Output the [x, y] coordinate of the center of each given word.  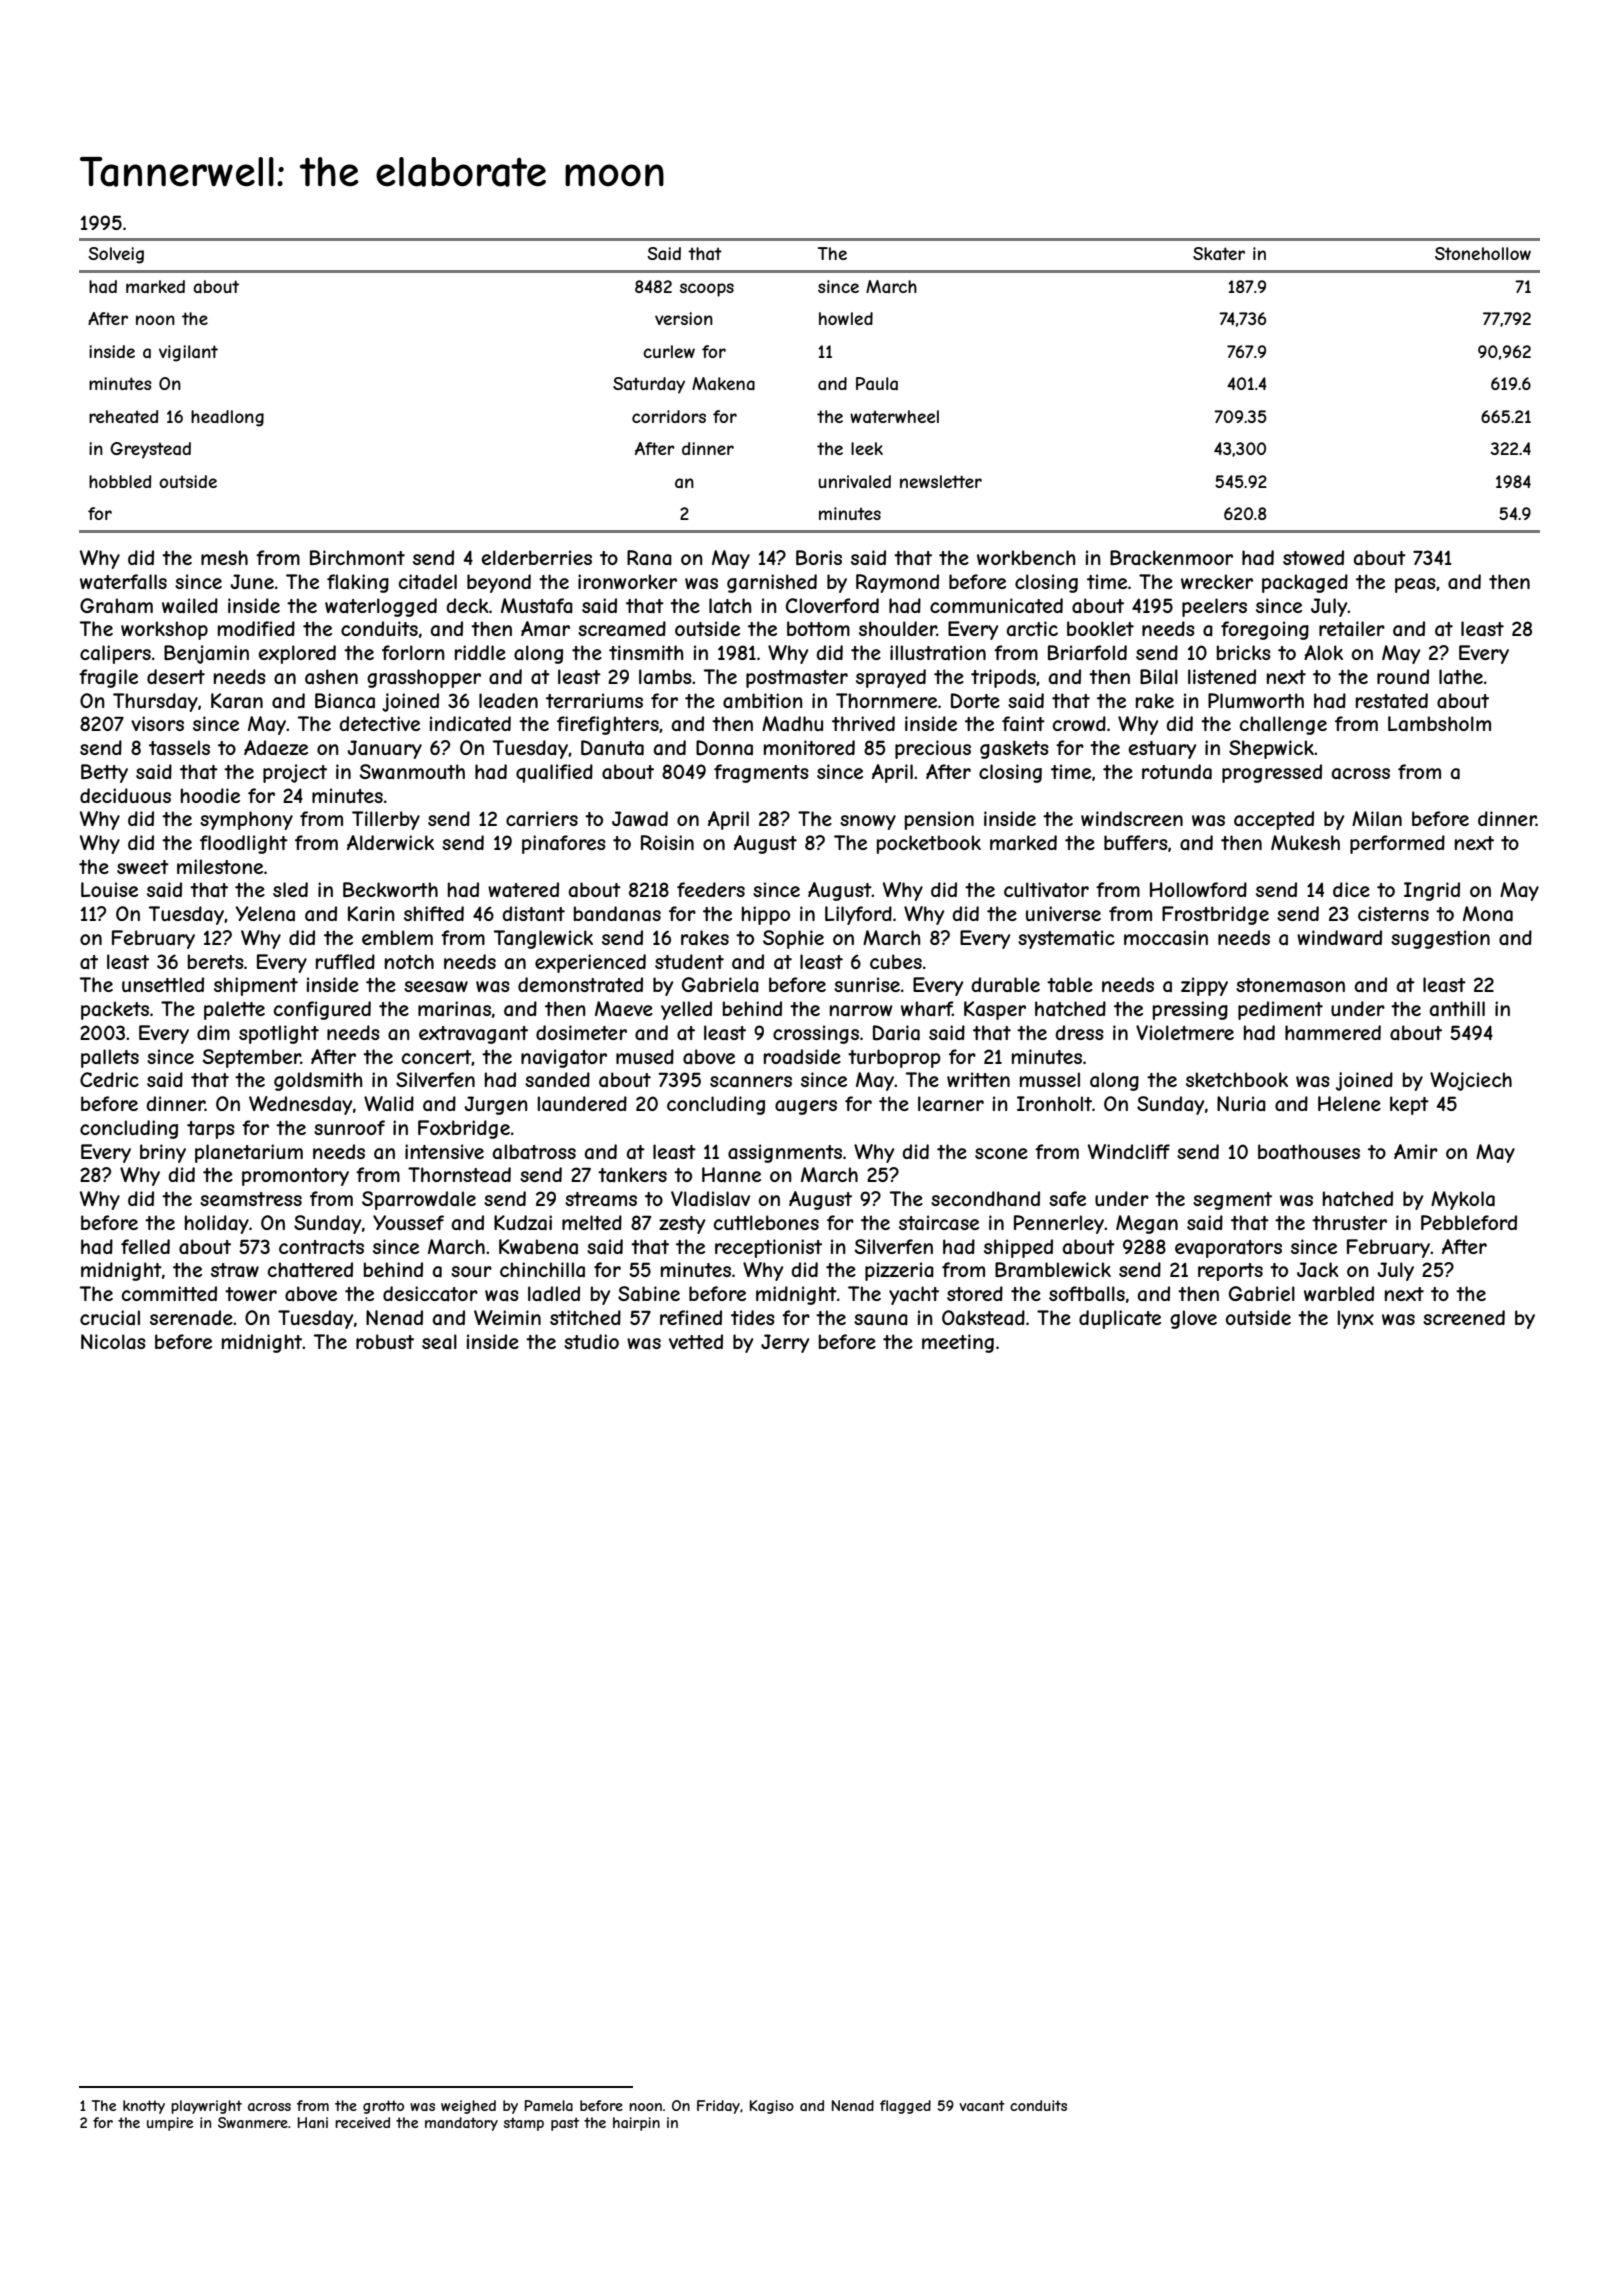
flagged [905, 2107]
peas [1415, 585]
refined [691, 1317]
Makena [723, 383]
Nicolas [113, 1341]
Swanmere [253, 2122]
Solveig [116, 255]
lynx [1356, 1319]
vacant [982, 2105]
